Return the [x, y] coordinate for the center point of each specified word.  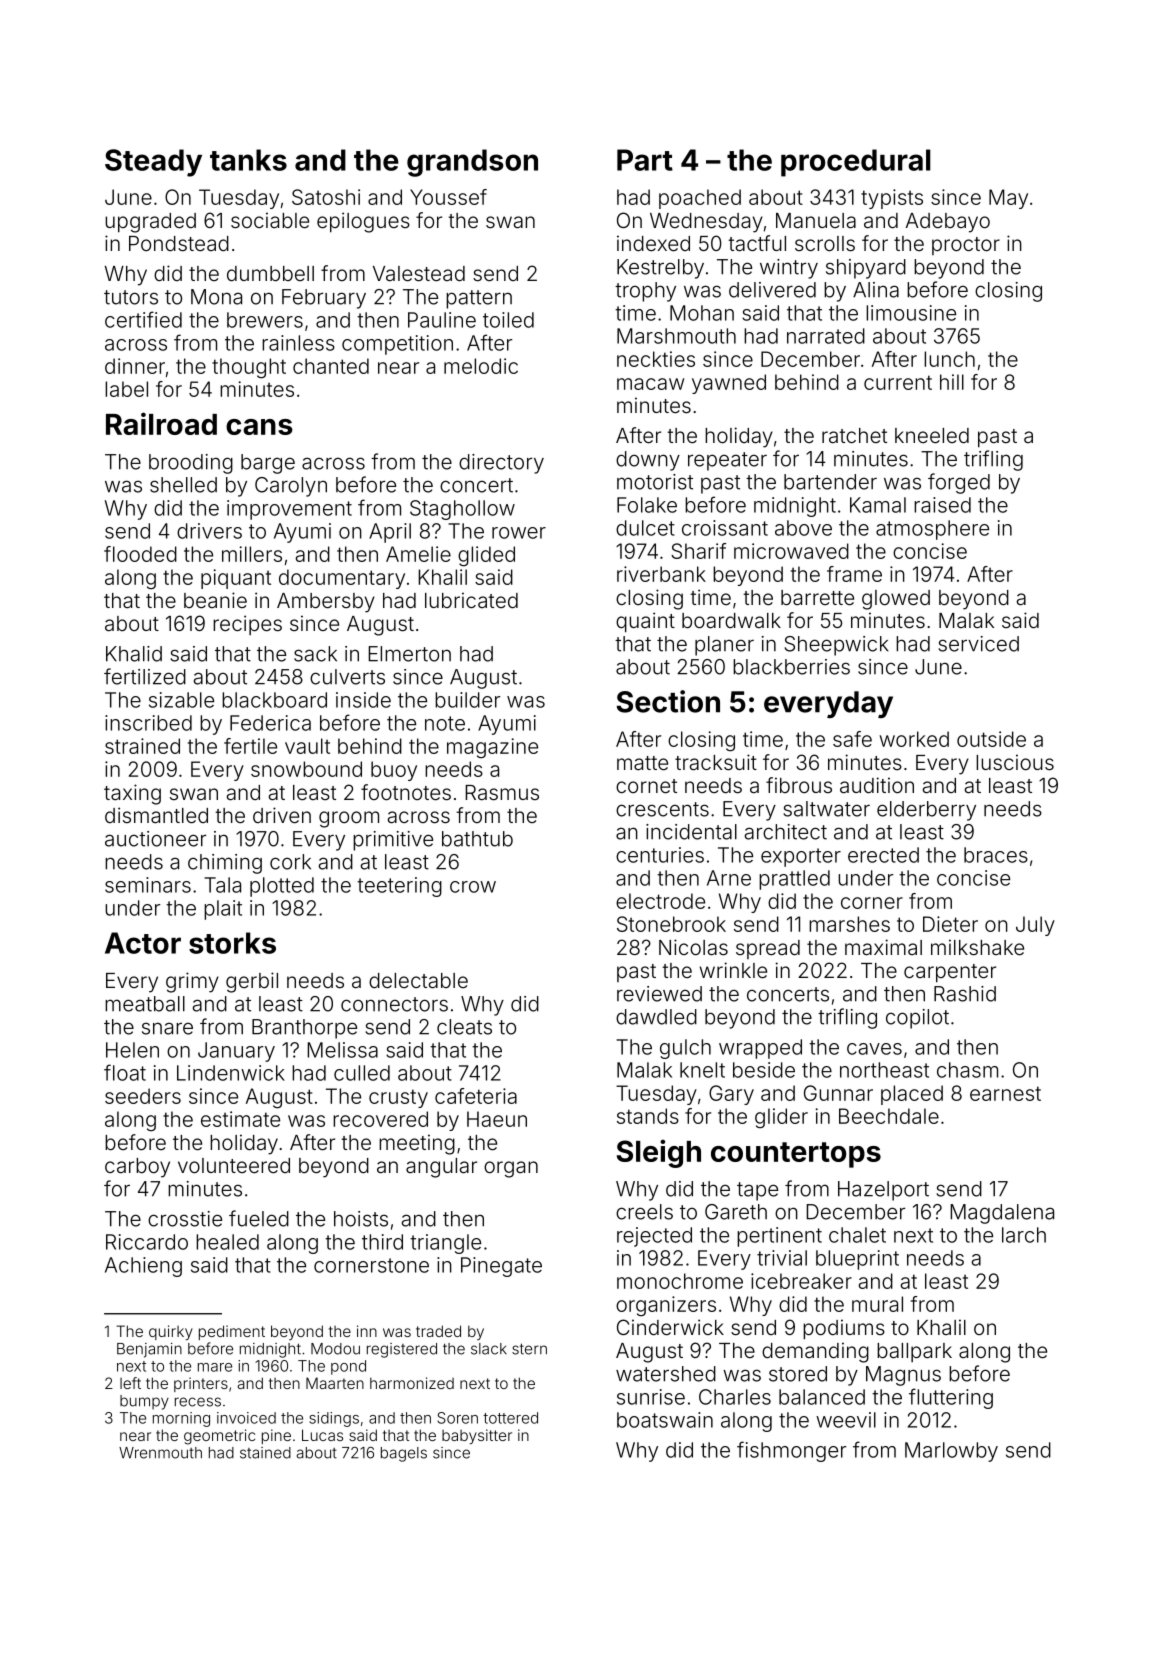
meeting [417, 1144]
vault [307, 746]
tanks [248, 160]
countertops [796, 1155]
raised [942, 505]
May [1008, 199]
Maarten [335, 1383]
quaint [645, 622]
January [236, 1052]
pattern [479, 299]
